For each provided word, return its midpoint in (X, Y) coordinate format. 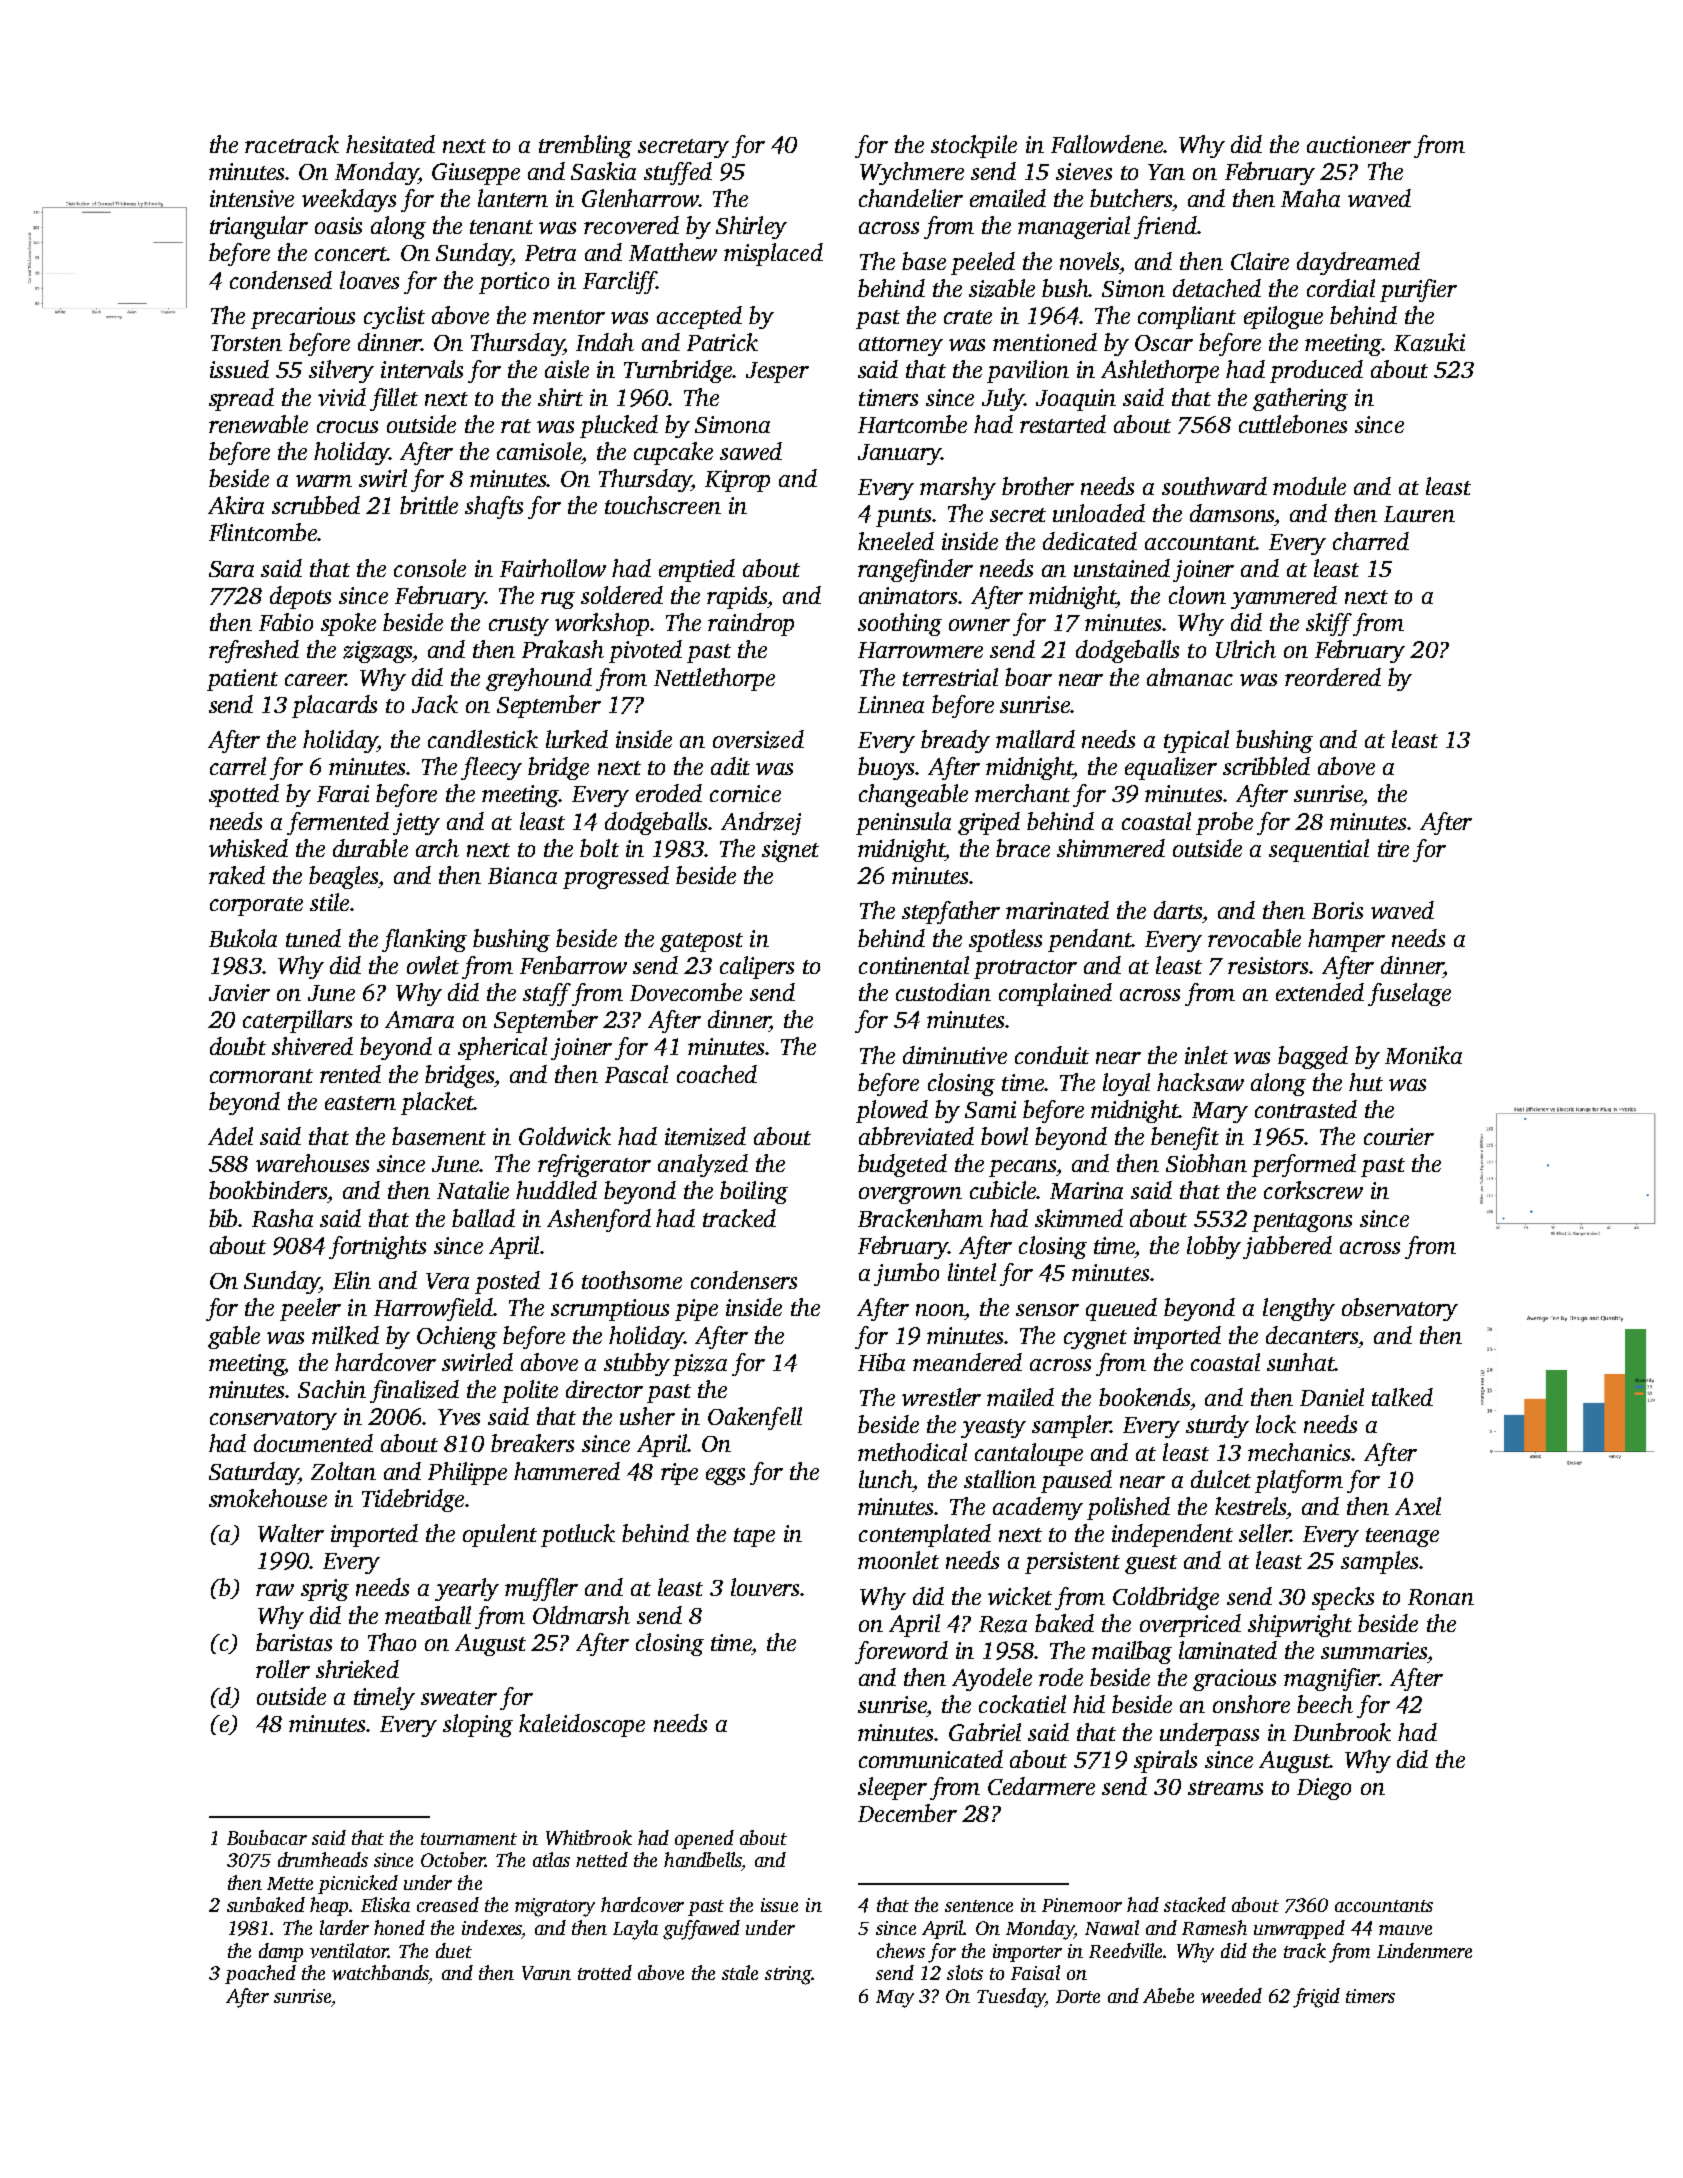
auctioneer (1359, 144)
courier (1399, 1136)
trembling (585, 146)
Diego (1324, 1789)
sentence (979, 1906)
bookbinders (268, 1190)
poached (260, 1974)
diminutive (955, 1055)
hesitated (390, 144)
